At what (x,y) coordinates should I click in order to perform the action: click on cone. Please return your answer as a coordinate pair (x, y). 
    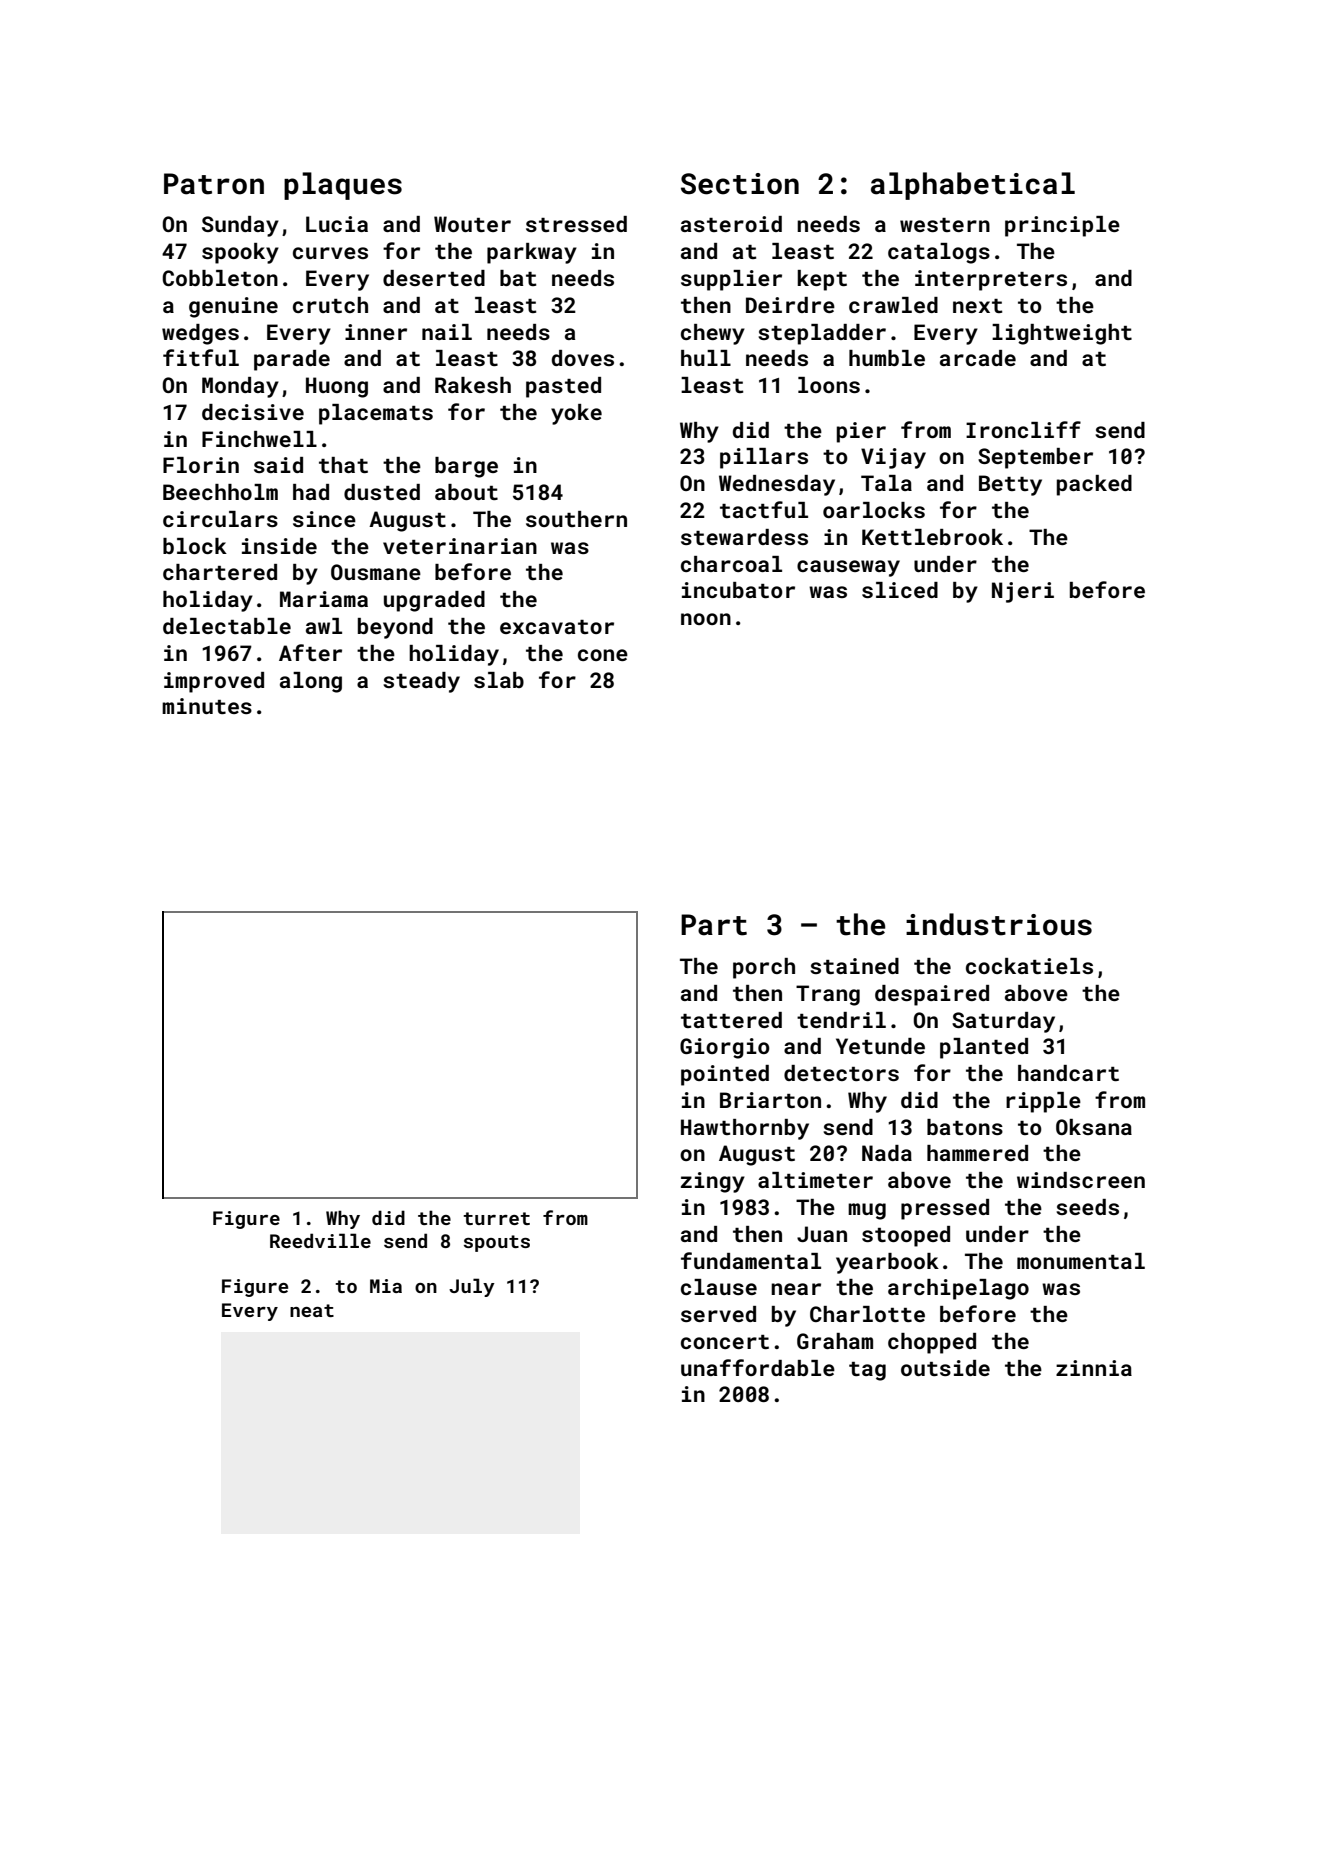
    Looking at the image, I should click on (603, 655).
